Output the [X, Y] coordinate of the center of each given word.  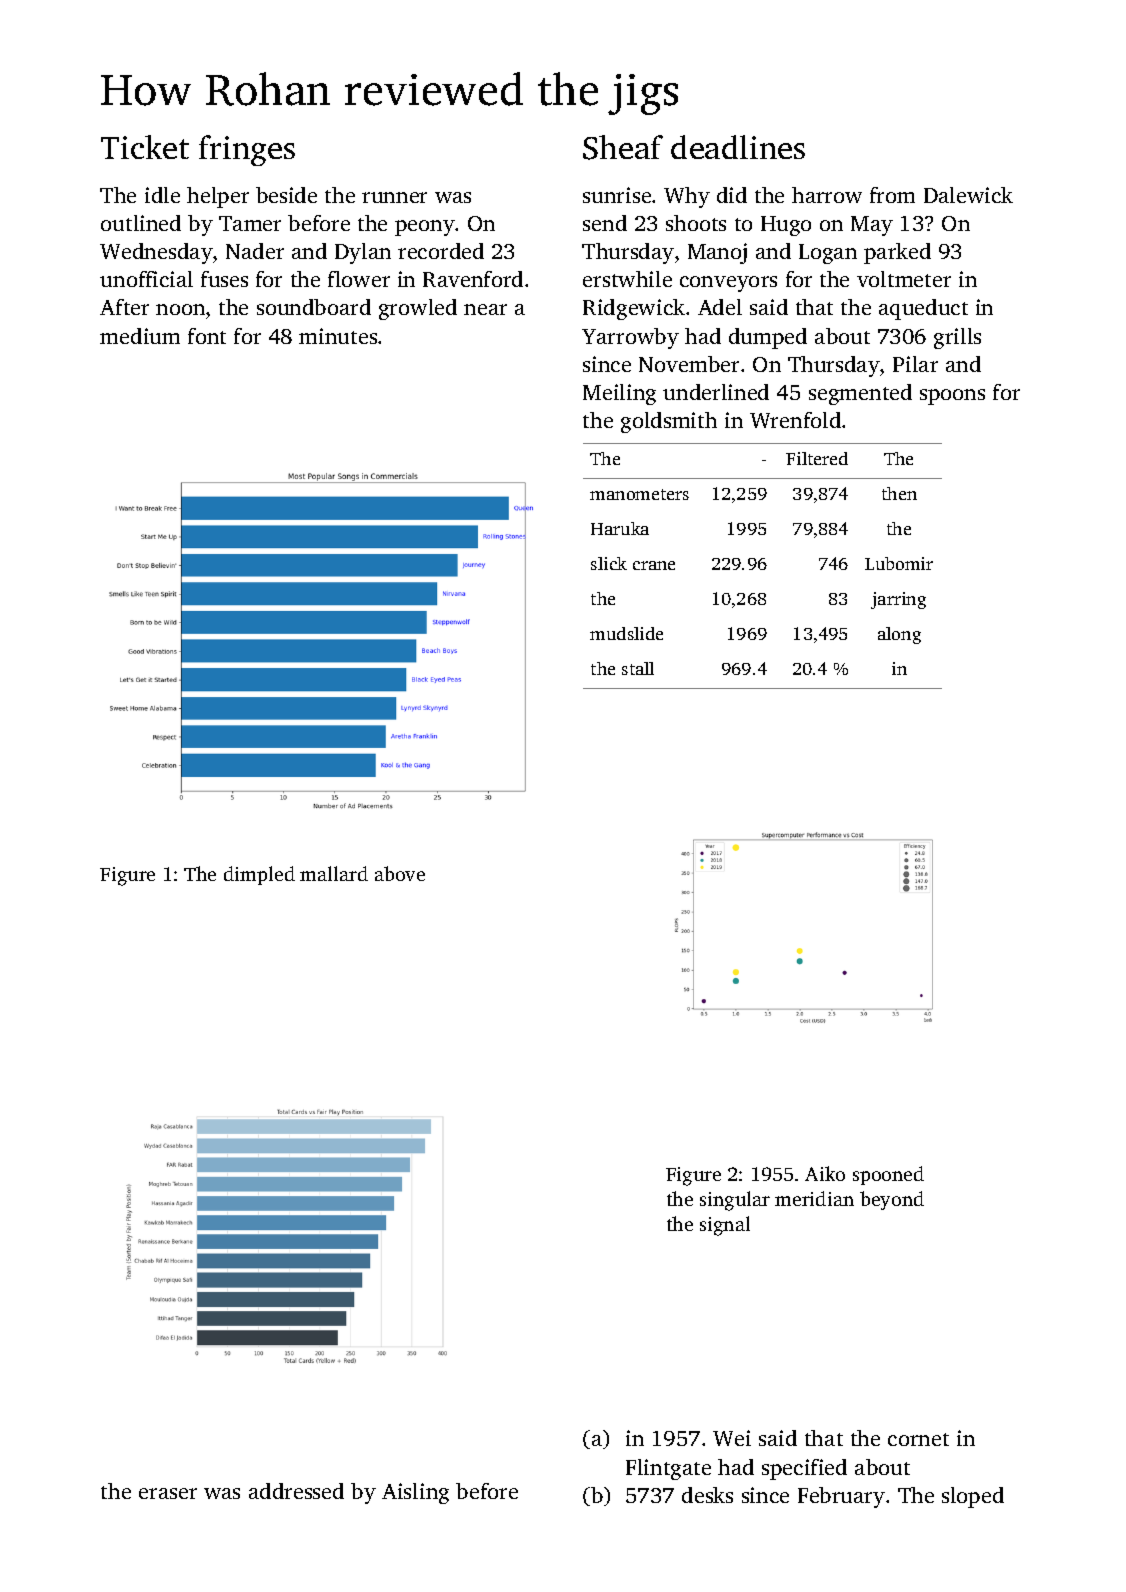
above [400, 873]
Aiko [825, 1173]
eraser [168, 1493]
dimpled [259, 875]
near [485, 309]
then [899, 493]
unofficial [146, 279]
